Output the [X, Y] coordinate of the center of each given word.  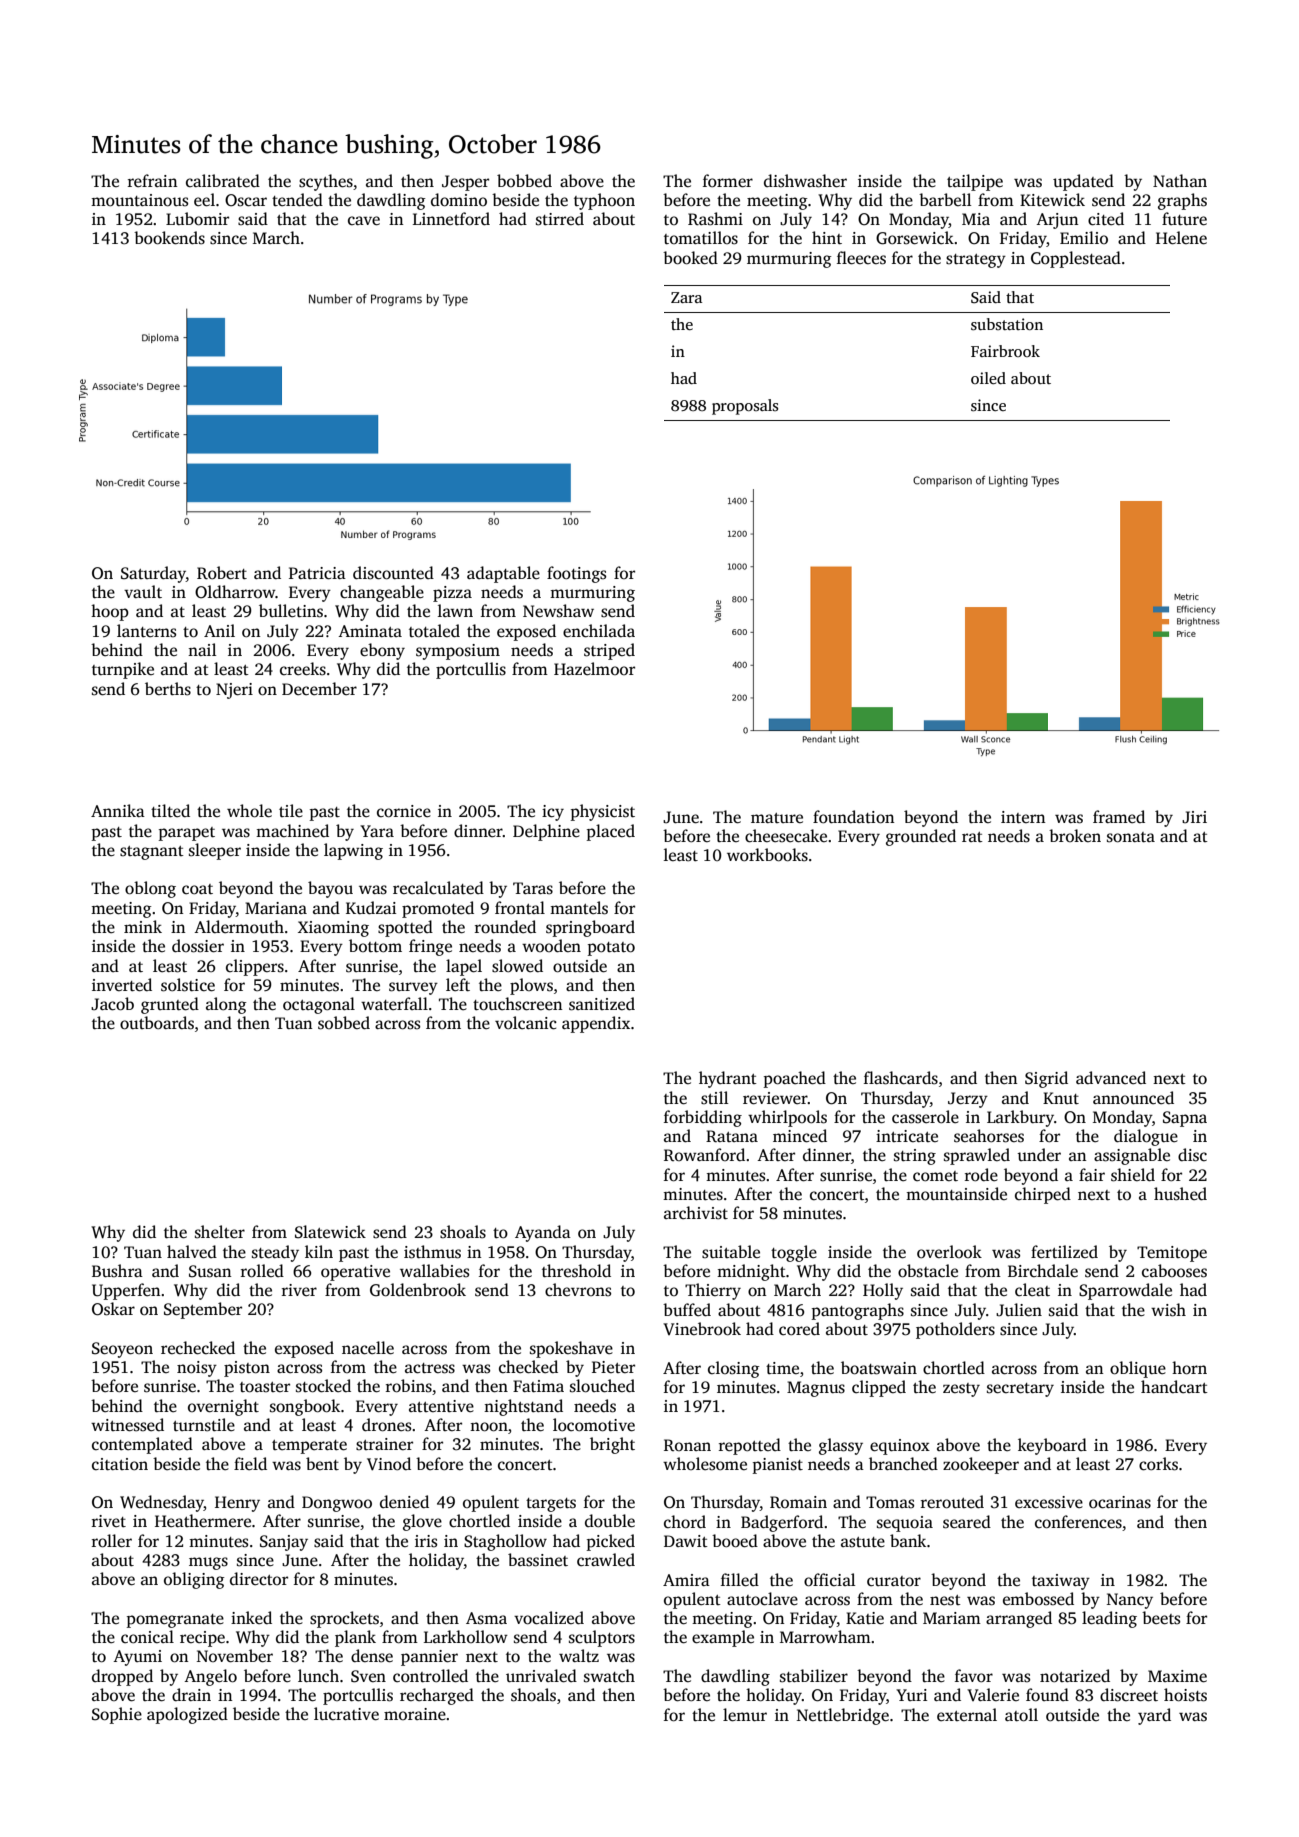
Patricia [317, 573]
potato [611, 949]
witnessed [127, 1425]
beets [1161, 1618]
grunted [170, 1005]
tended [297, 200]
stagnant [152, 853]
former [728, 181]
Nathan [1180, 180]
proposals [745, 407]
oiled [988, 378]
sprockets [344, 1619]
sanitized [602, 1004]
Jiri [1194, 817]
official [829, 1580]
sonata [1131, 837]
